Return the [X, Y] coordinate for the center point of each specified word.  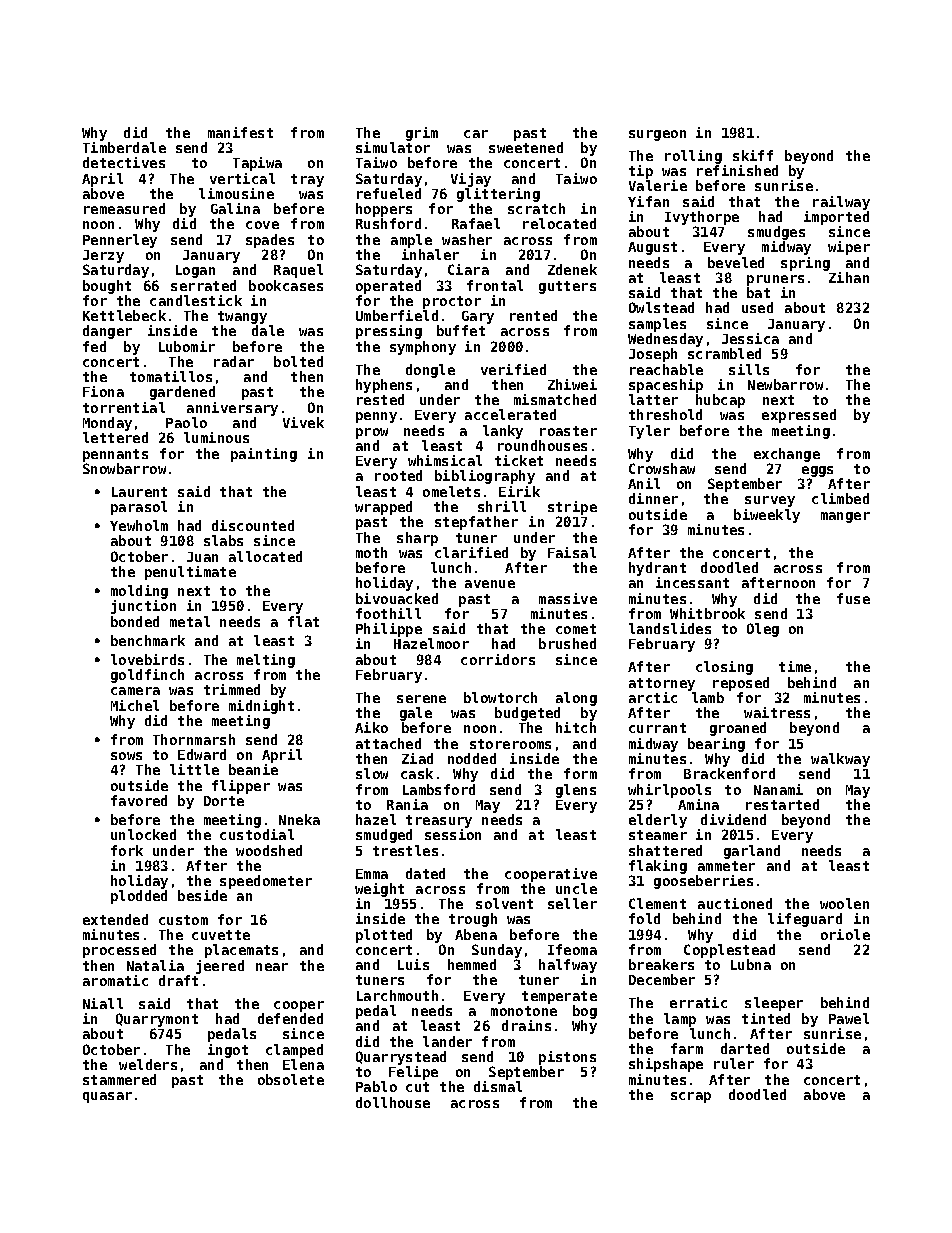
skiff [753, 155]
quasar [107, 1097]
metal [190, 621]
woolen [844, 903]
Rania [407, 804]
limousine [236, 193]
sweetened [526, 147]
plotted [384, 936]
